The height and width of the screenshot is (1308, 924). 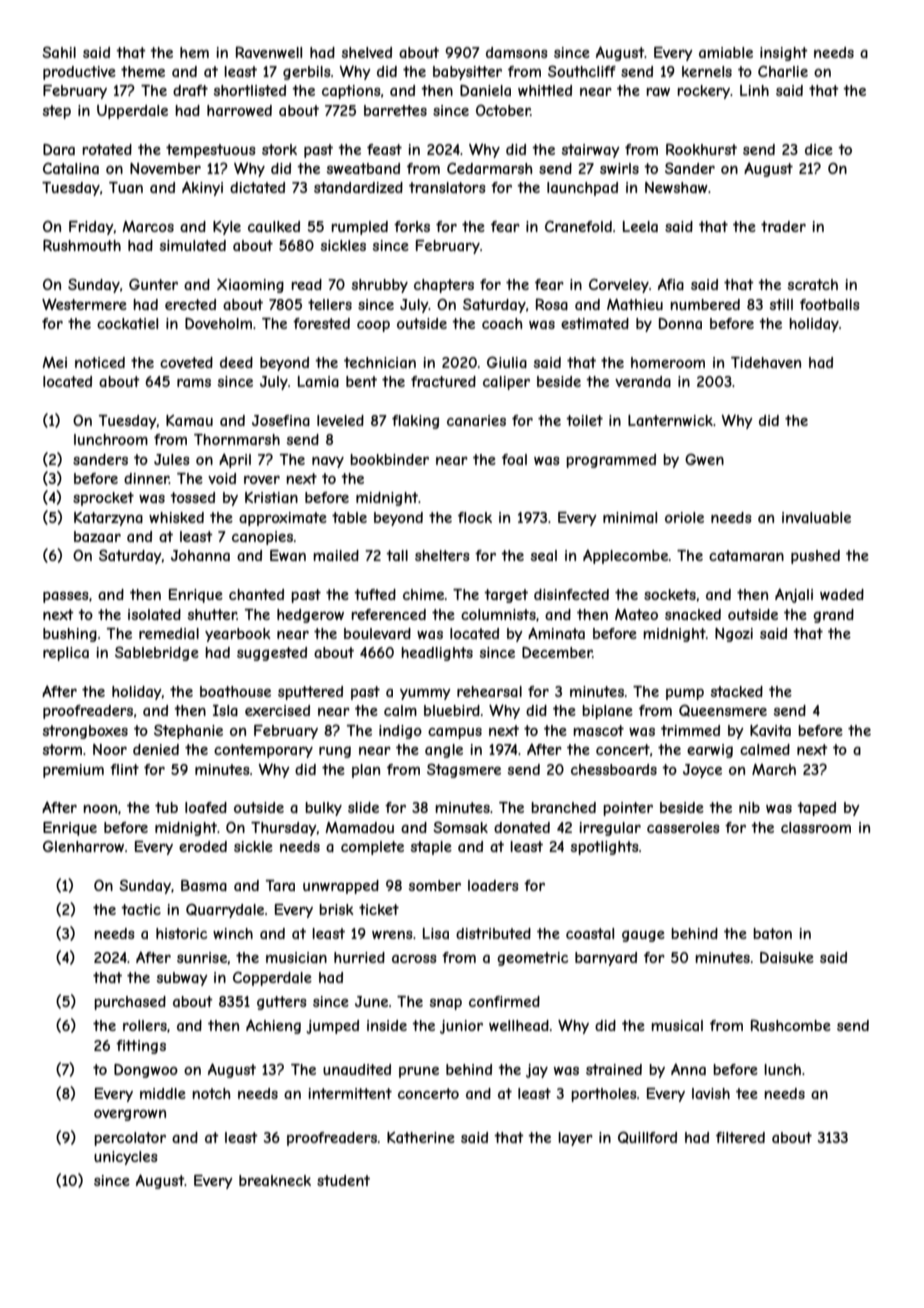 I want to click on dice, so click(x=819, y=149).
